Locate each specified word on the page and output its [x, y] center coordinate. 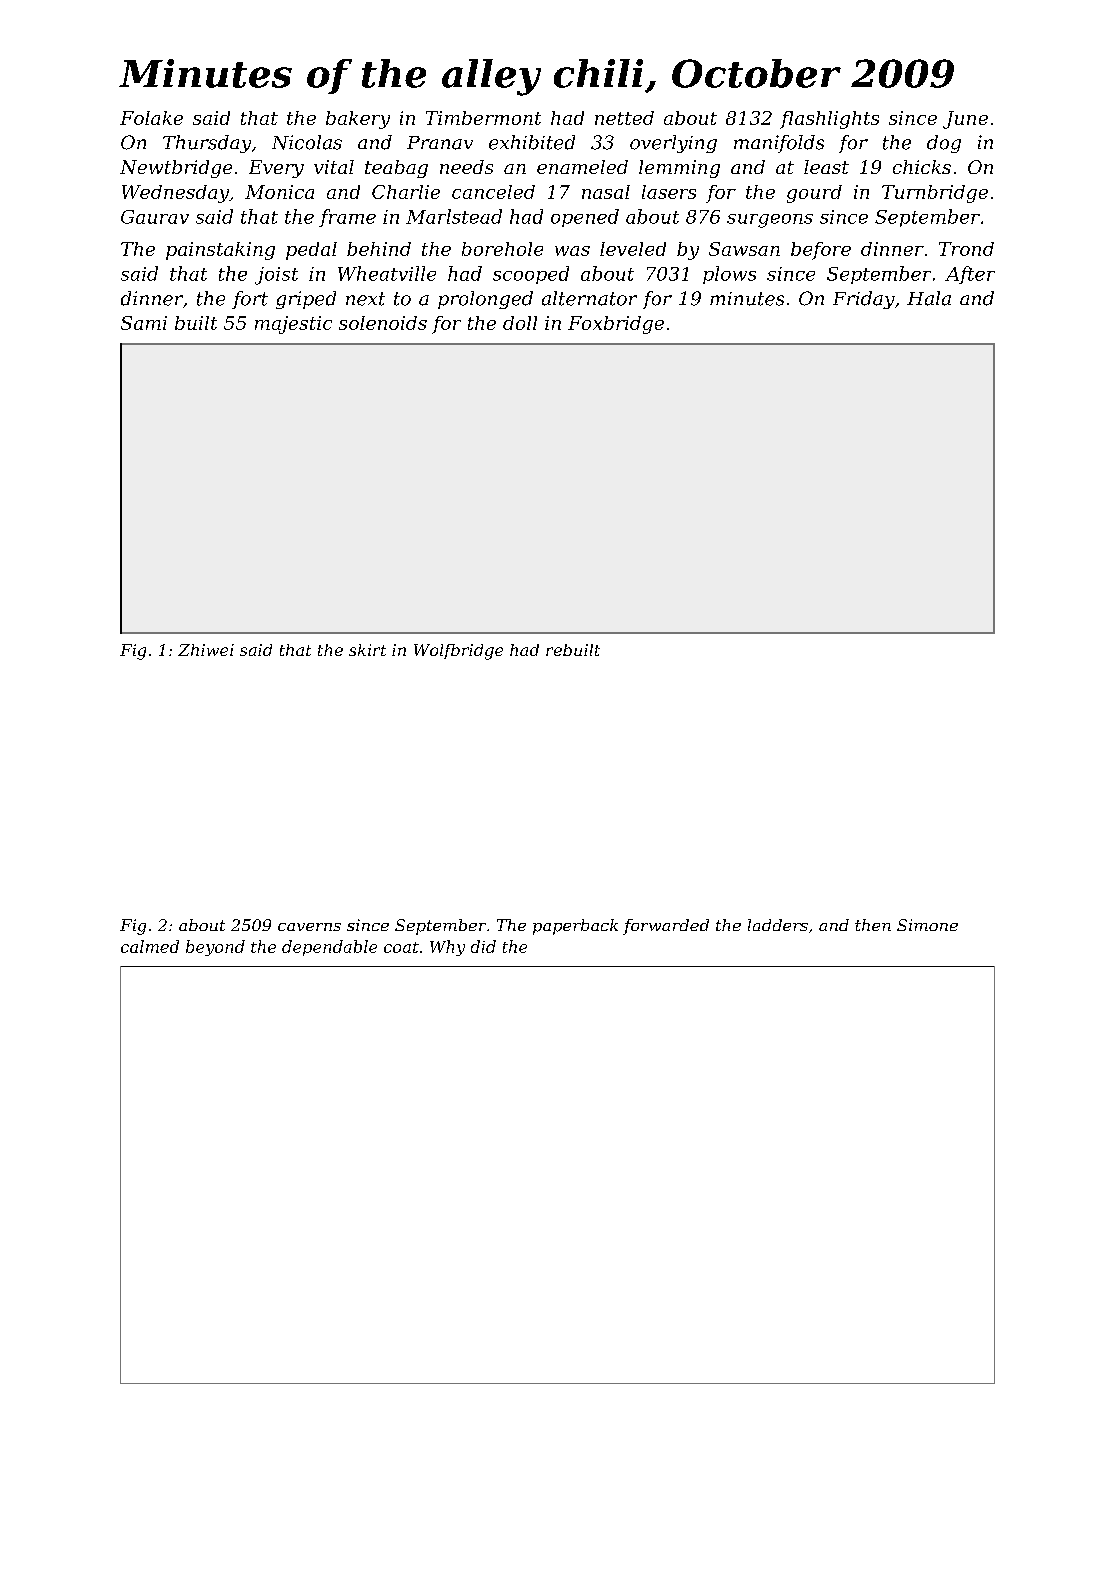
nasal [606, 192]
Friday [864, 300]
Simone [927, 925]
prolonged [485, 300]
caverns [309, 927]
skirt [367, 650]
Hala [929, 298]
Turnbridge [935, 194]
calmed [150, 946]
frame [347, 218]
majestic [293, 325]
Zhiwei [206, 650]
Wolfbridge [458, 652]
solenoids [383, 323]
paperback [575, 927]
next [365, 299]
